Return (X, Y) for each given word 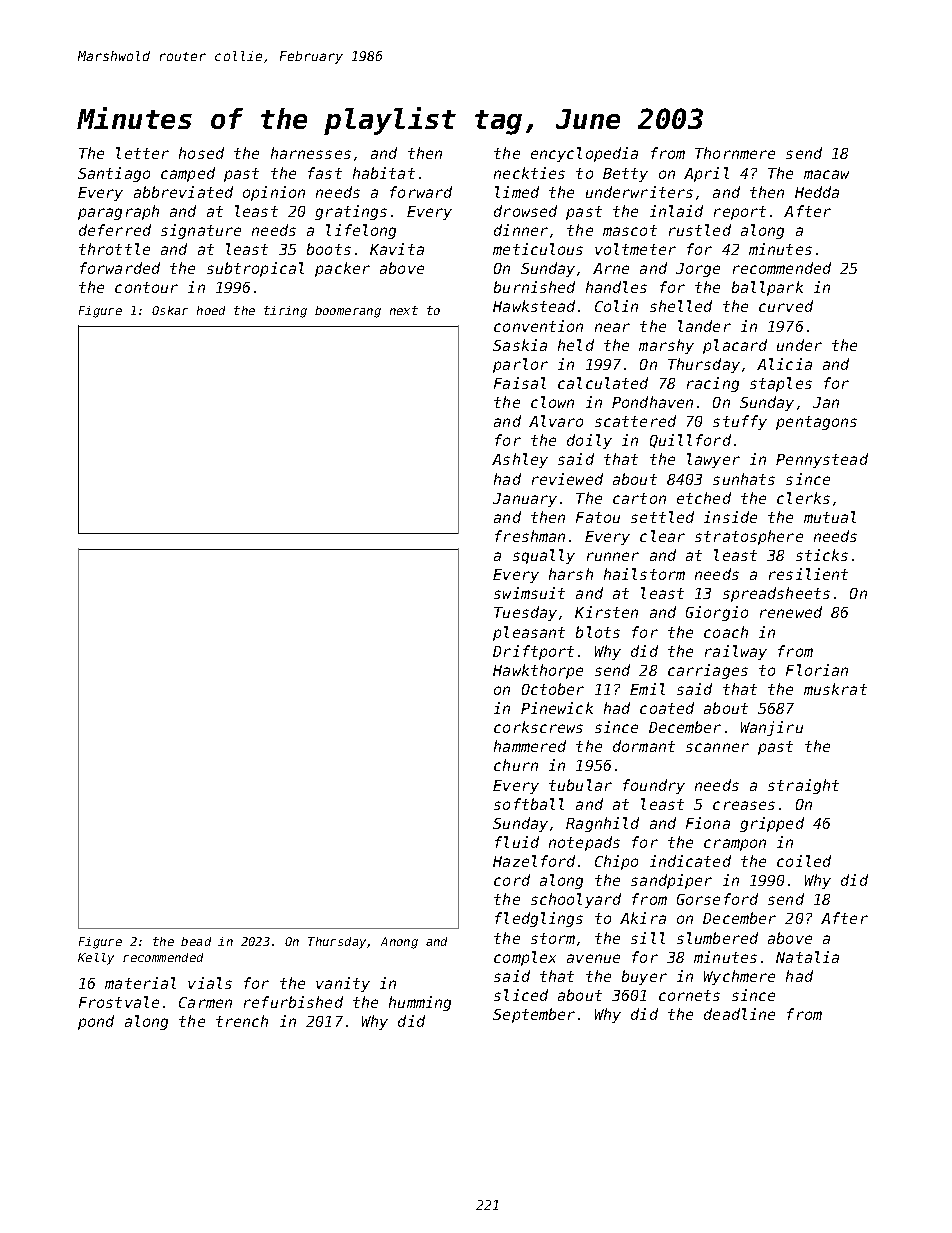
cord (512, 880)
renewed (791, 612)
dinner (521, 230)
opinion (274, 193)
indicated (690, 861)
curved (786, 306)
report (740, 213)
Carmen (205, 1002)
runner (613, 556)
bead (196, 941)
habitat (384, 173)
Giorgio (717, 613)
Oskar (170, 310)
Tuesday (525, 613)
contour (146, 287)
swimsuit (529, 593)
